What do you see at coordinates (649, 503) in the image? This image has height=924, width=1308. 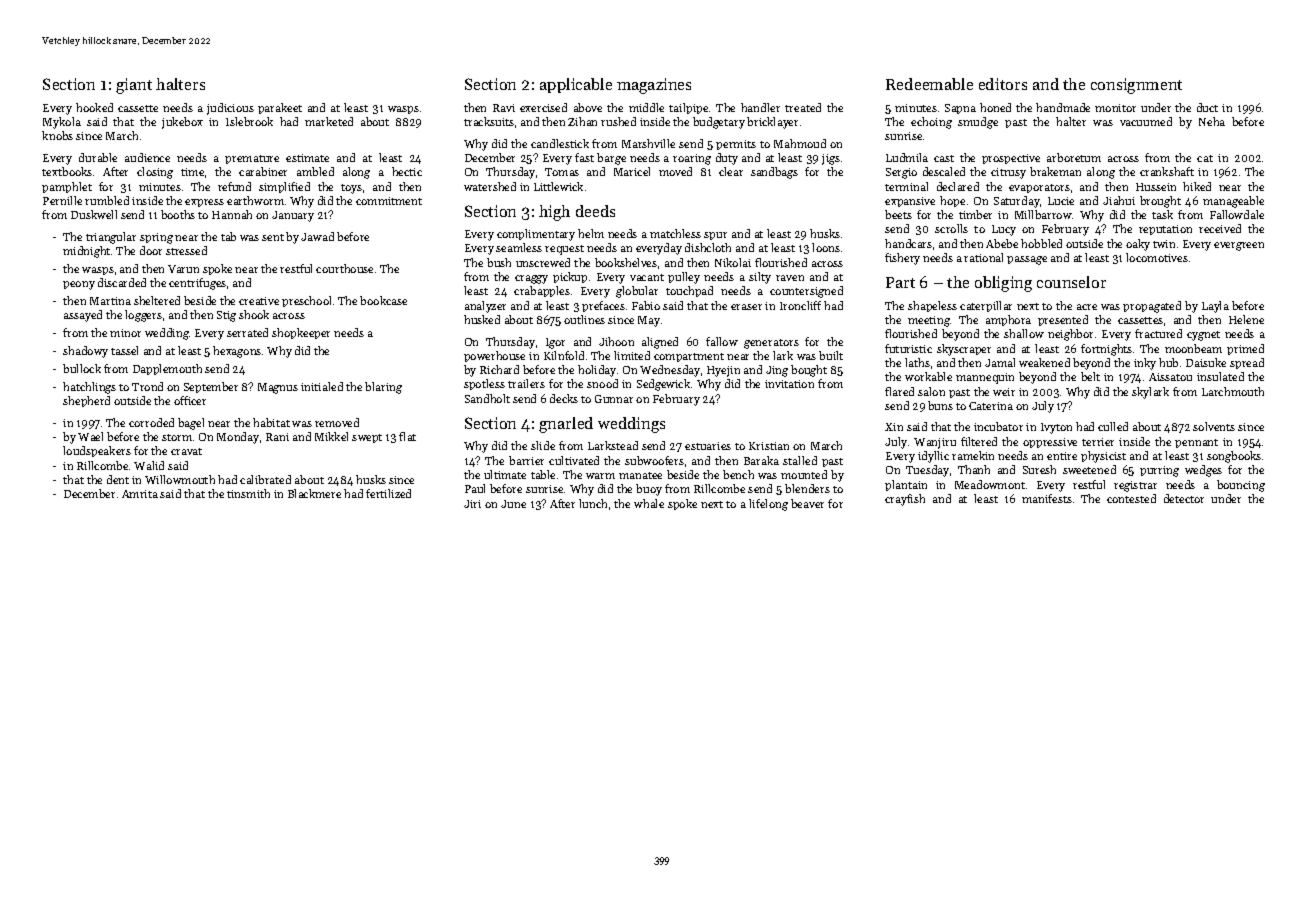 I see `whale` at bounding box center [649, 503].
